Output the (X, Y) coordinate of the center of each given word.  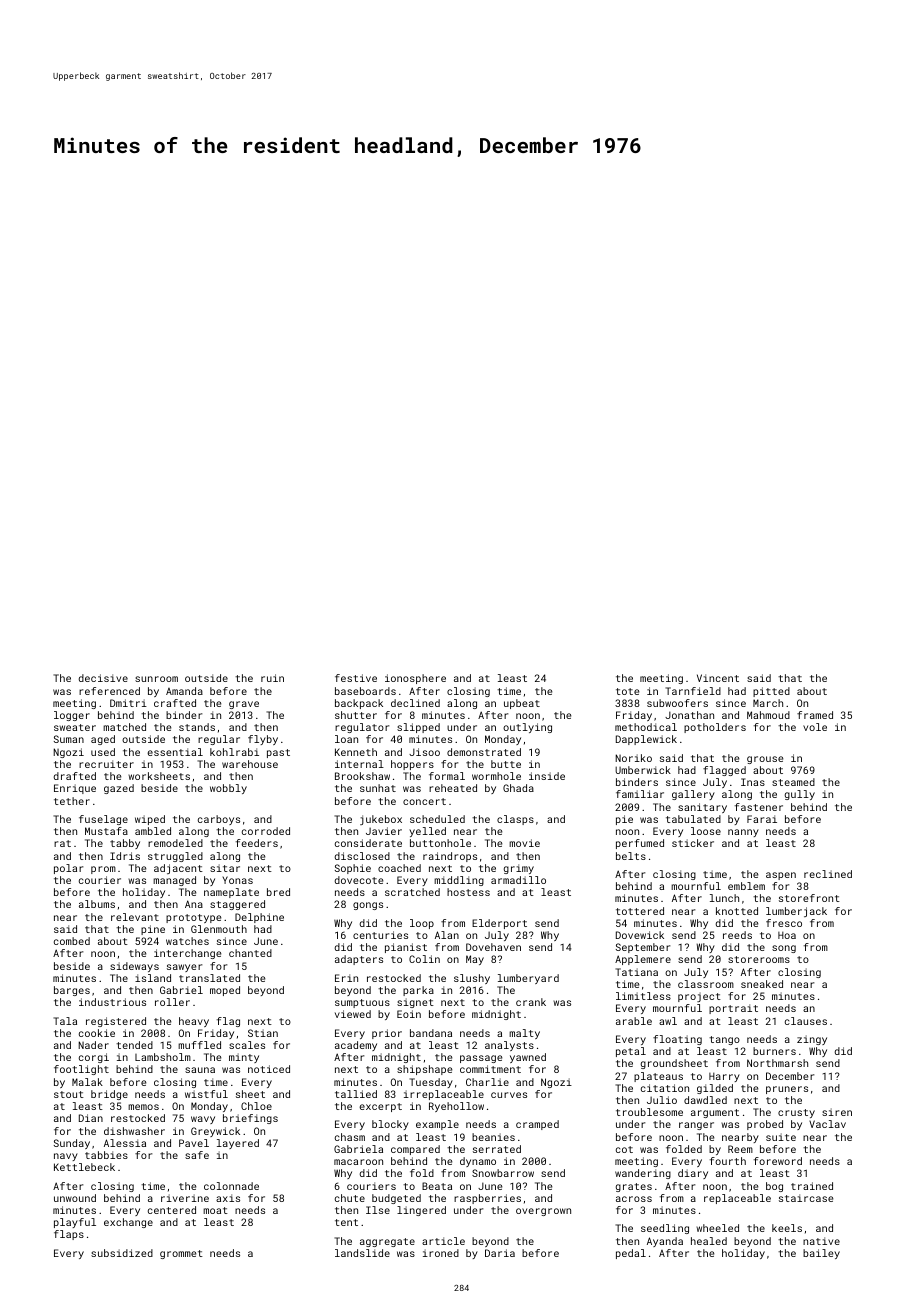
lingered (421, 1211)
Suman (69, 739)
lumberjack (796, 912)
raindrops (450, 857)
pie (624, 820)
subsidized (122, 1253)
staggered (237, 905)
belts (631, 856)
